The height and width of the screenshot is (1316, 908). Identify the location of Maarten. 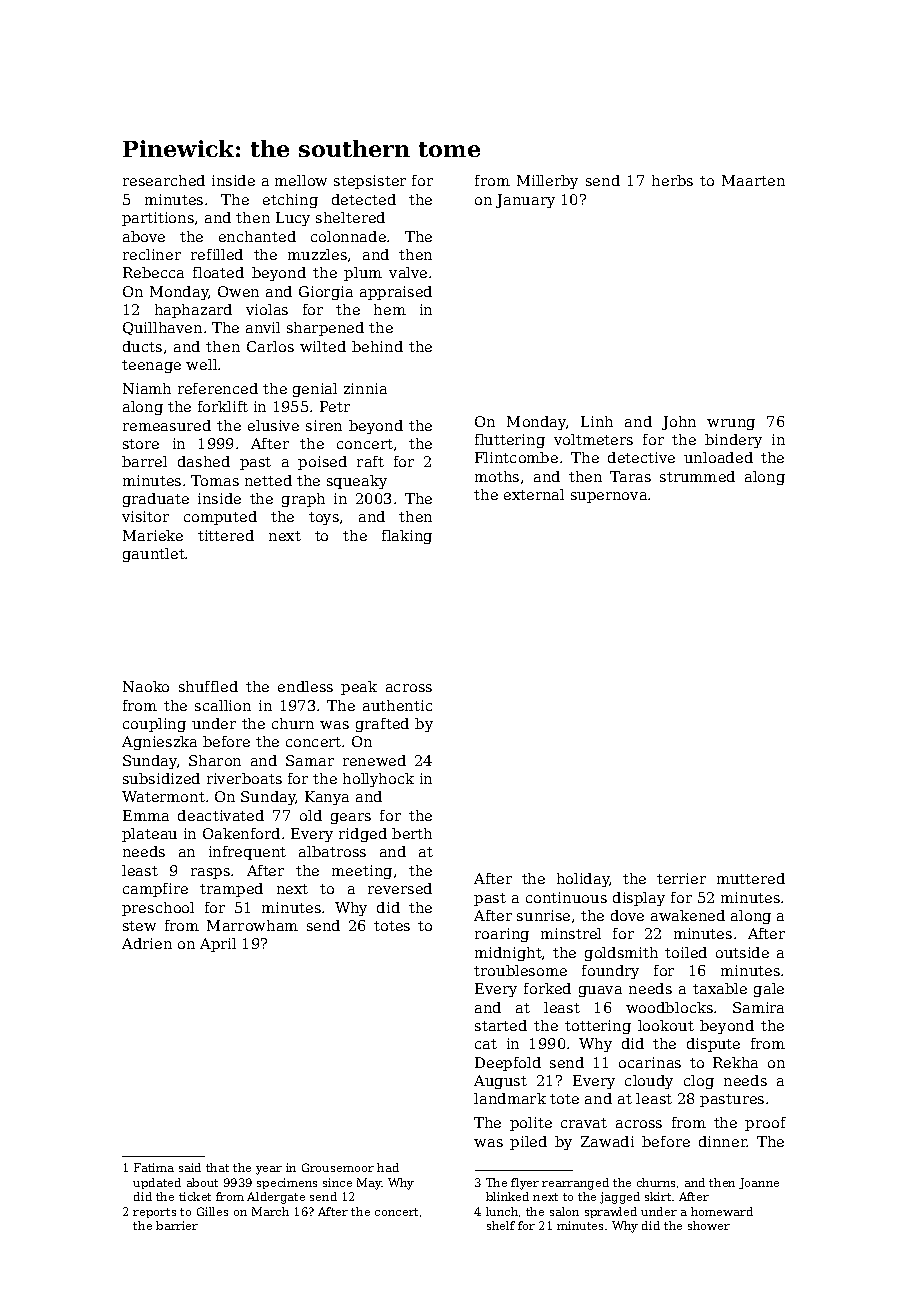
(753, 180).
